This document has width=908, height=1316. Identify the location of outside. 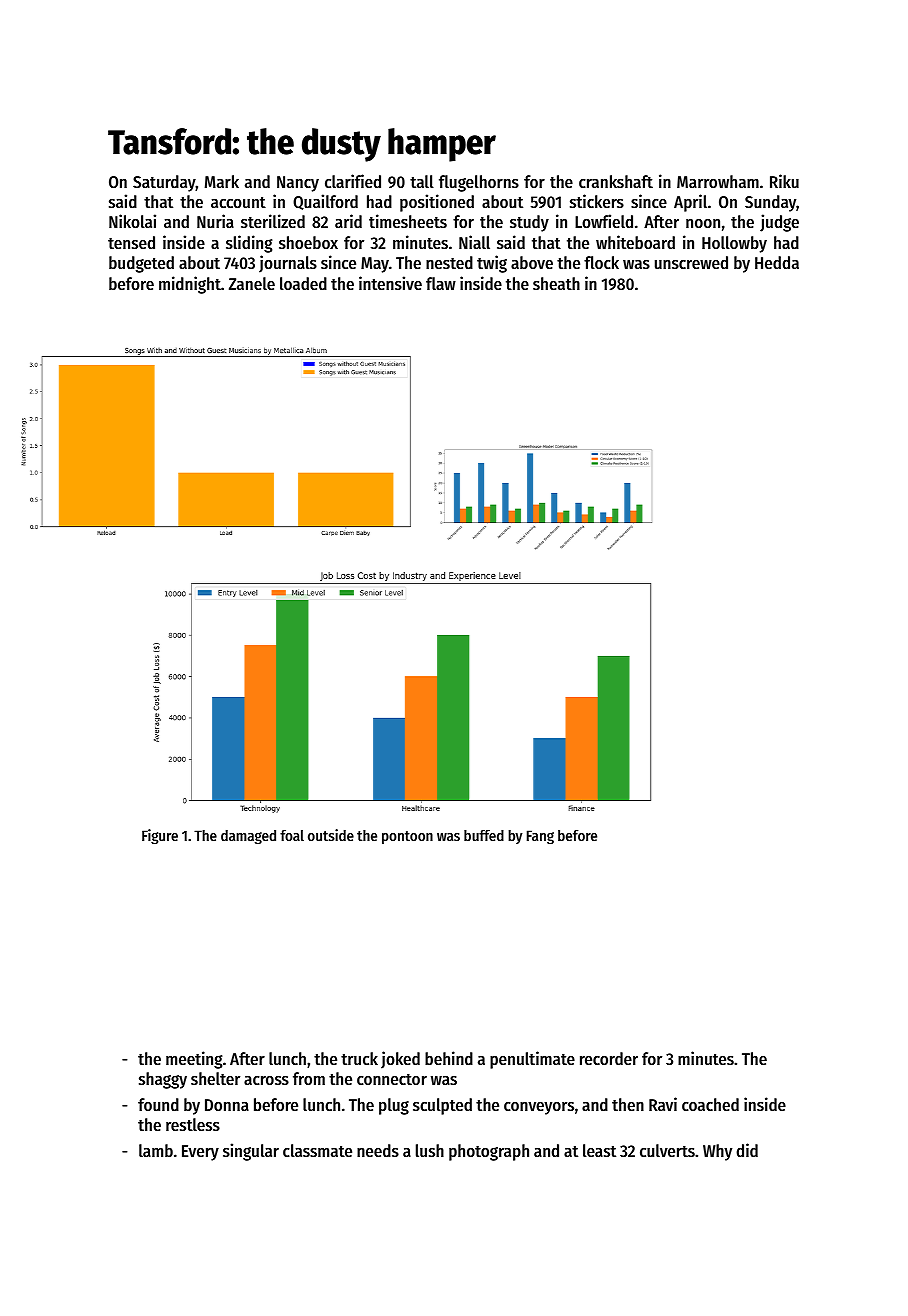
(331, 835).
